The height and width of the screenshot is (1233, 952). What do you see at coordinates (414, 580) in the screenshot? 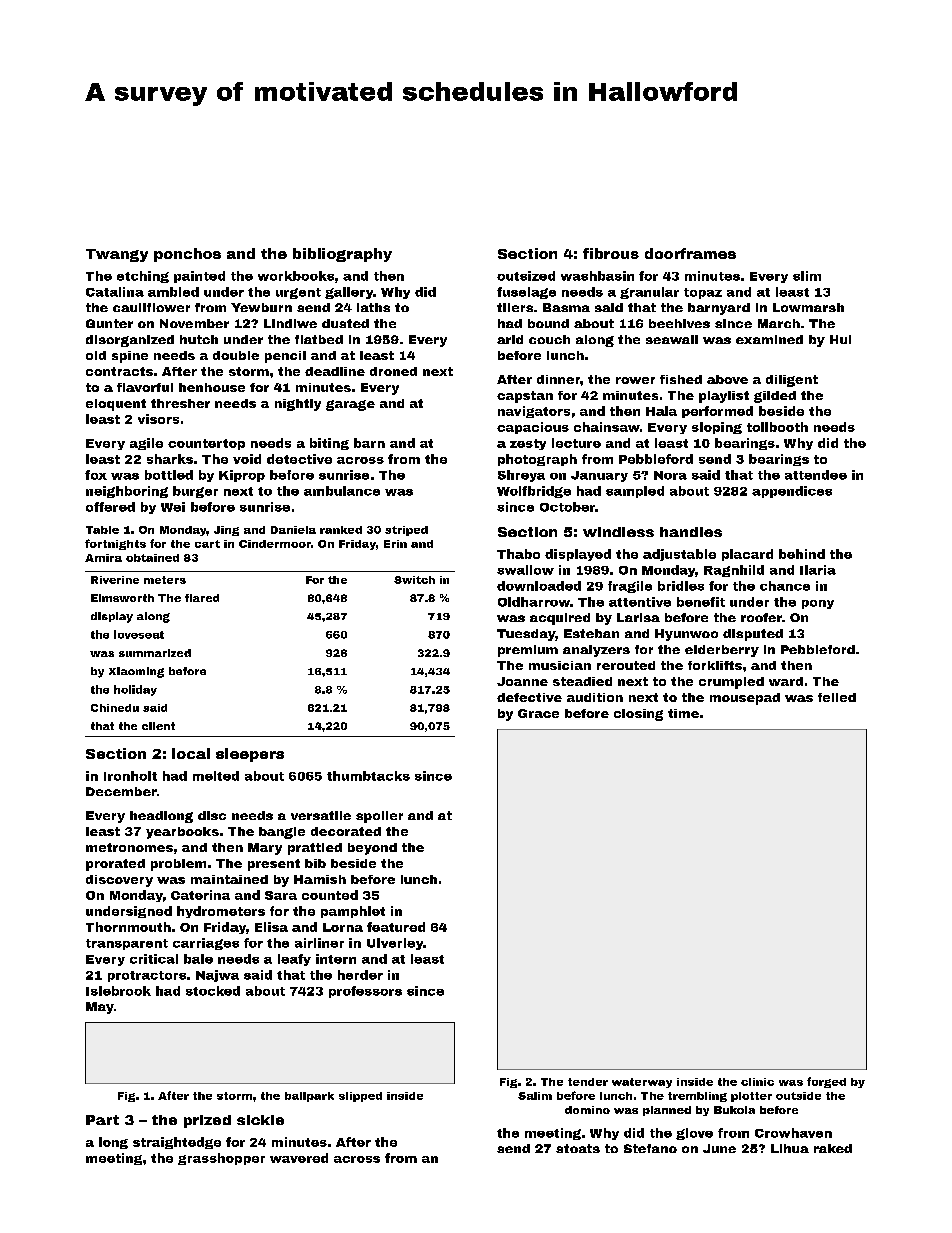
I see `Switch` at bounding box center [414, 580].
